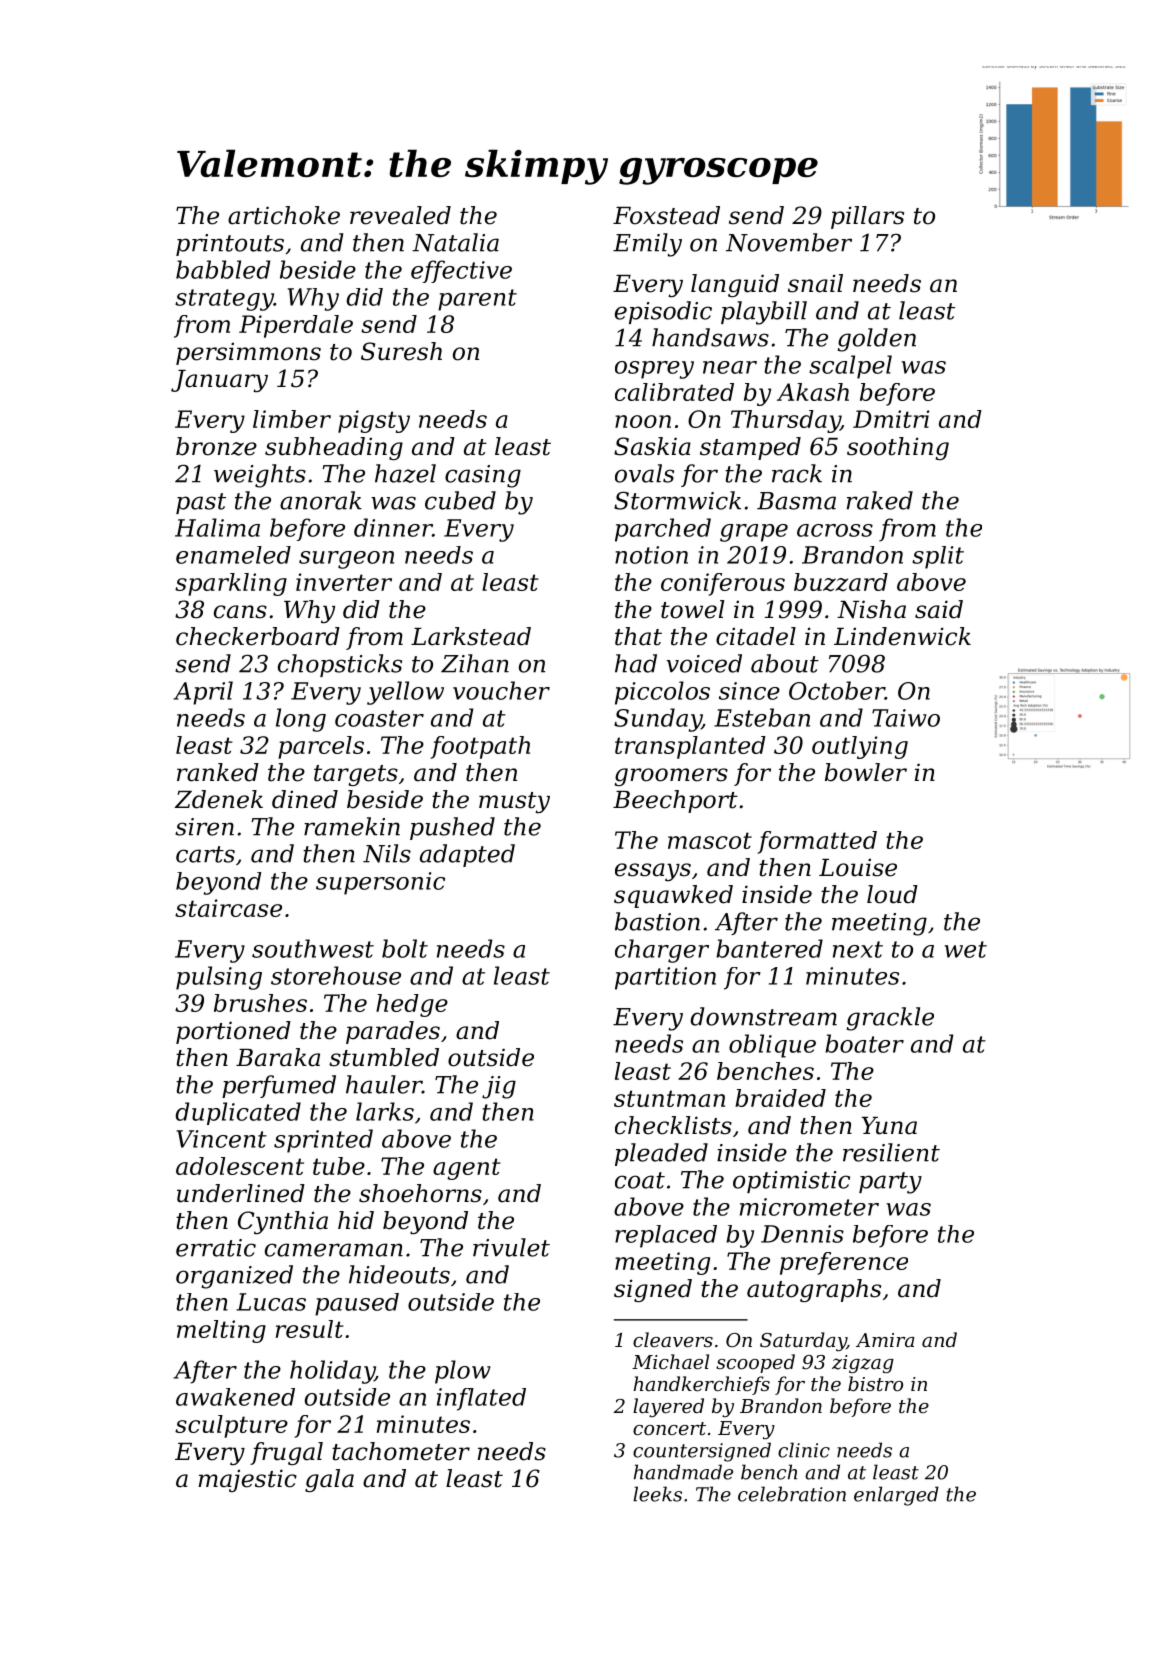  What do you see at coordinates (357, 1304) in the document?
I see `paused` at bounding box center [357, 1304].
